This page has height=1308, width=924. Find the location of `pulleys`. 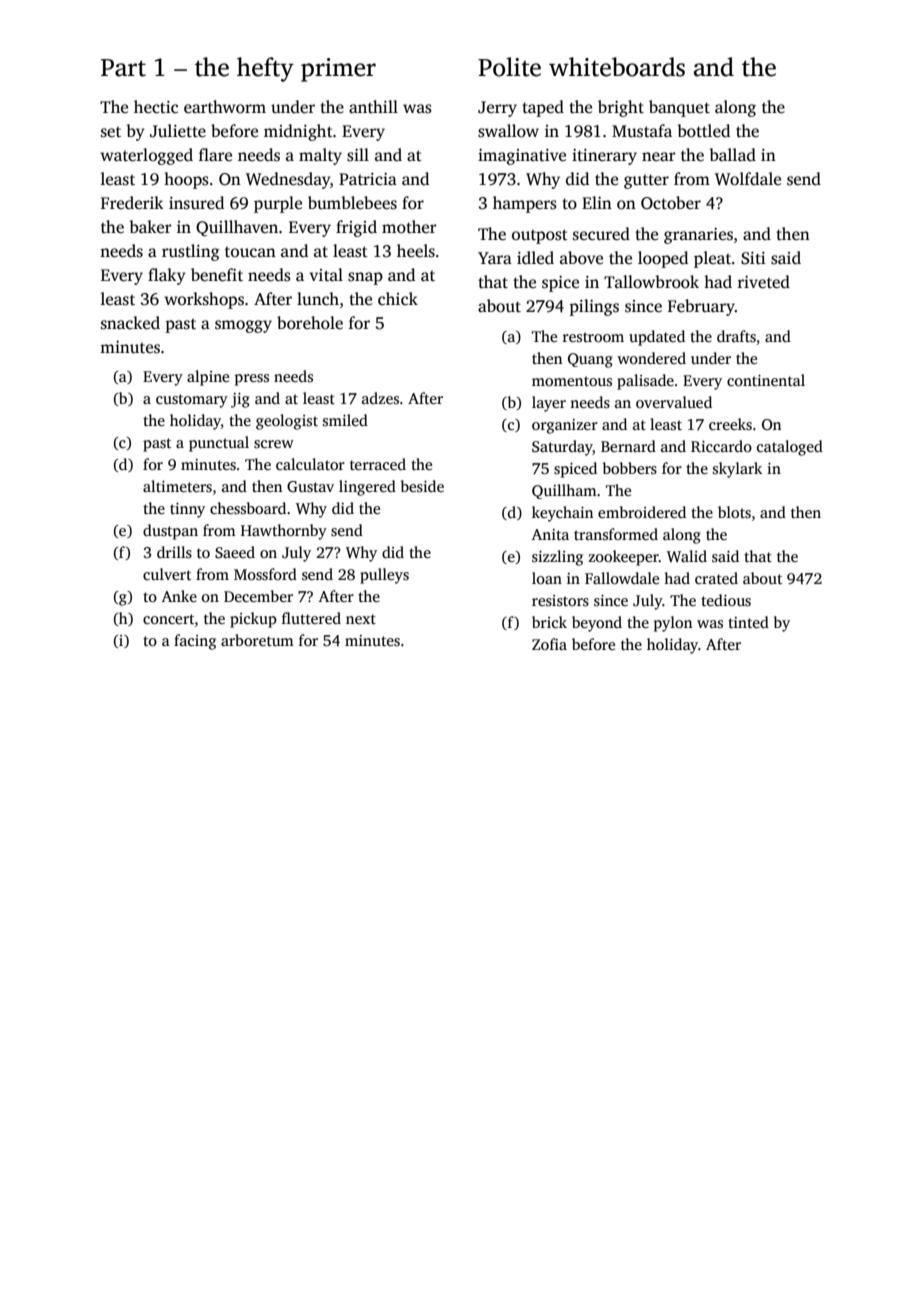

pulleys is located at coordinates (384, 576).
